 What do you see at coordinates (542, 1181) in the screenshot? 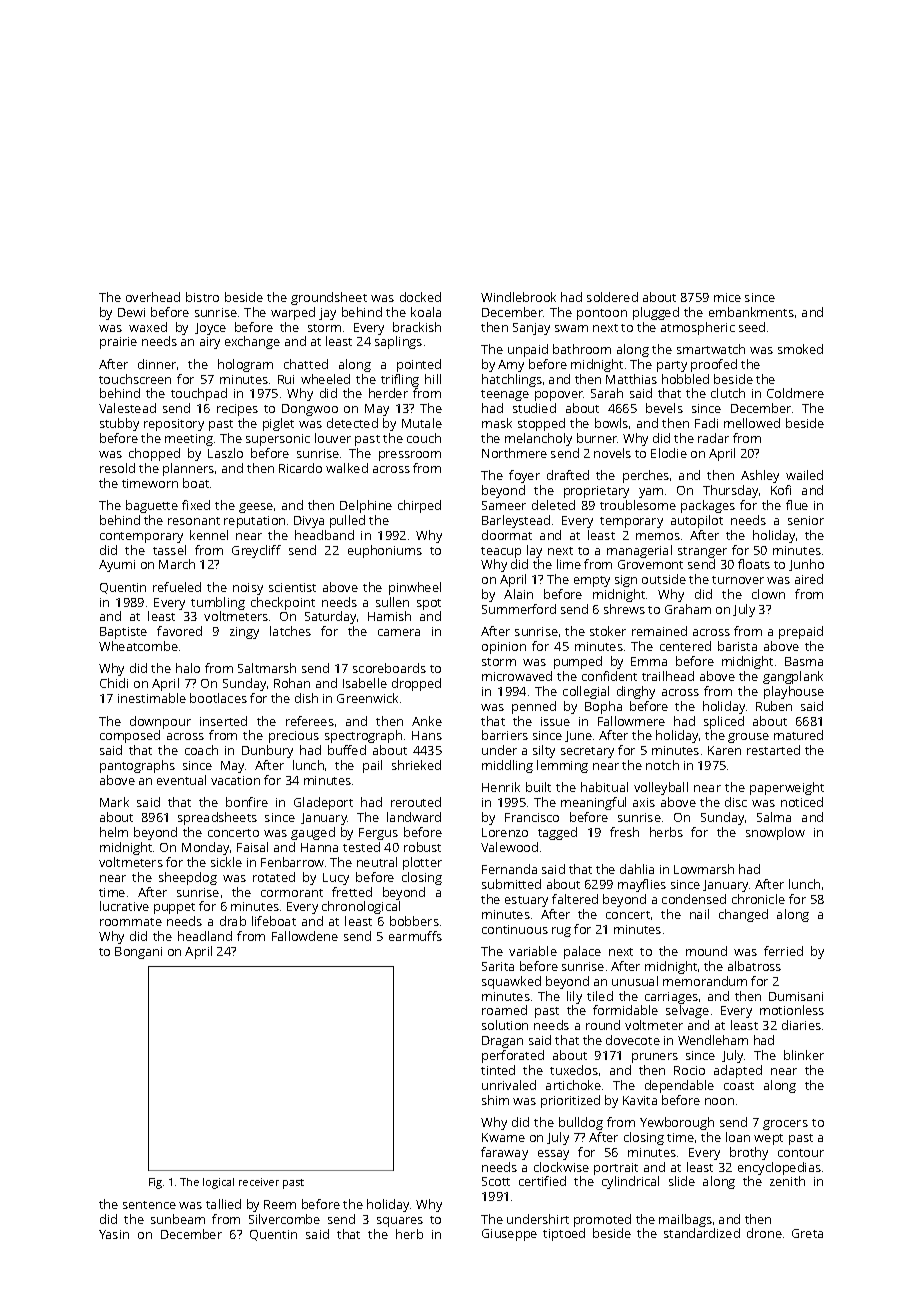
I see `certified` at bounding box center [542, 1181].
